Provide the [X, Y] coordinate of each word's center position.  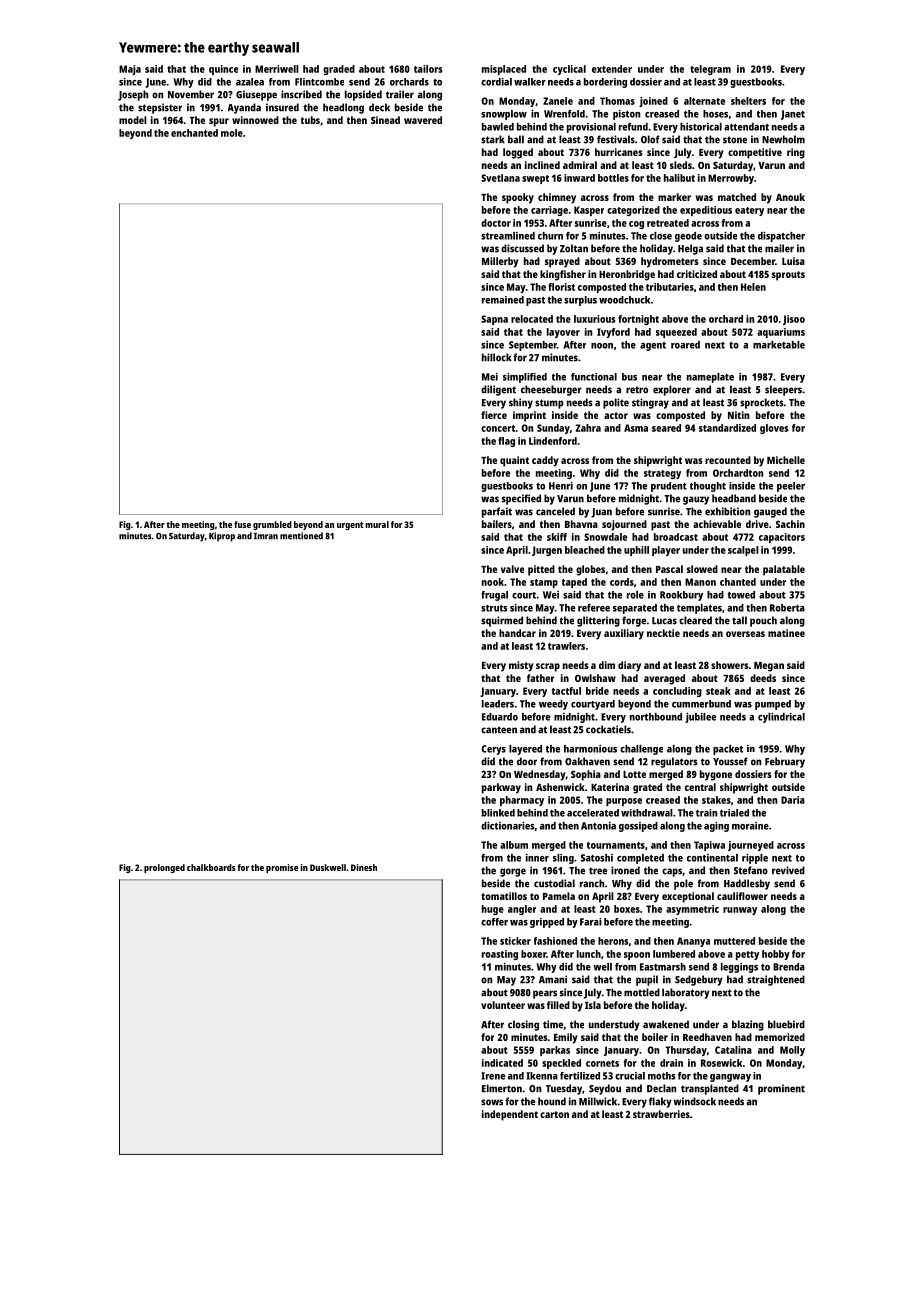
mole [232, 133]
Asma [636, 428]
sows [492, 1102]
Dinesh [364, 867]
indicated [502, 1063]
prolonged [164, 868]
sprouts [788, 276]
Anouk [790, 197]
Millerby [500, 262]
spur [219, 122]
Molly [792, 1051]
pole [683, 884]
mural [377, 524]
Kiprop [222, 537]
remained [503, 300]
